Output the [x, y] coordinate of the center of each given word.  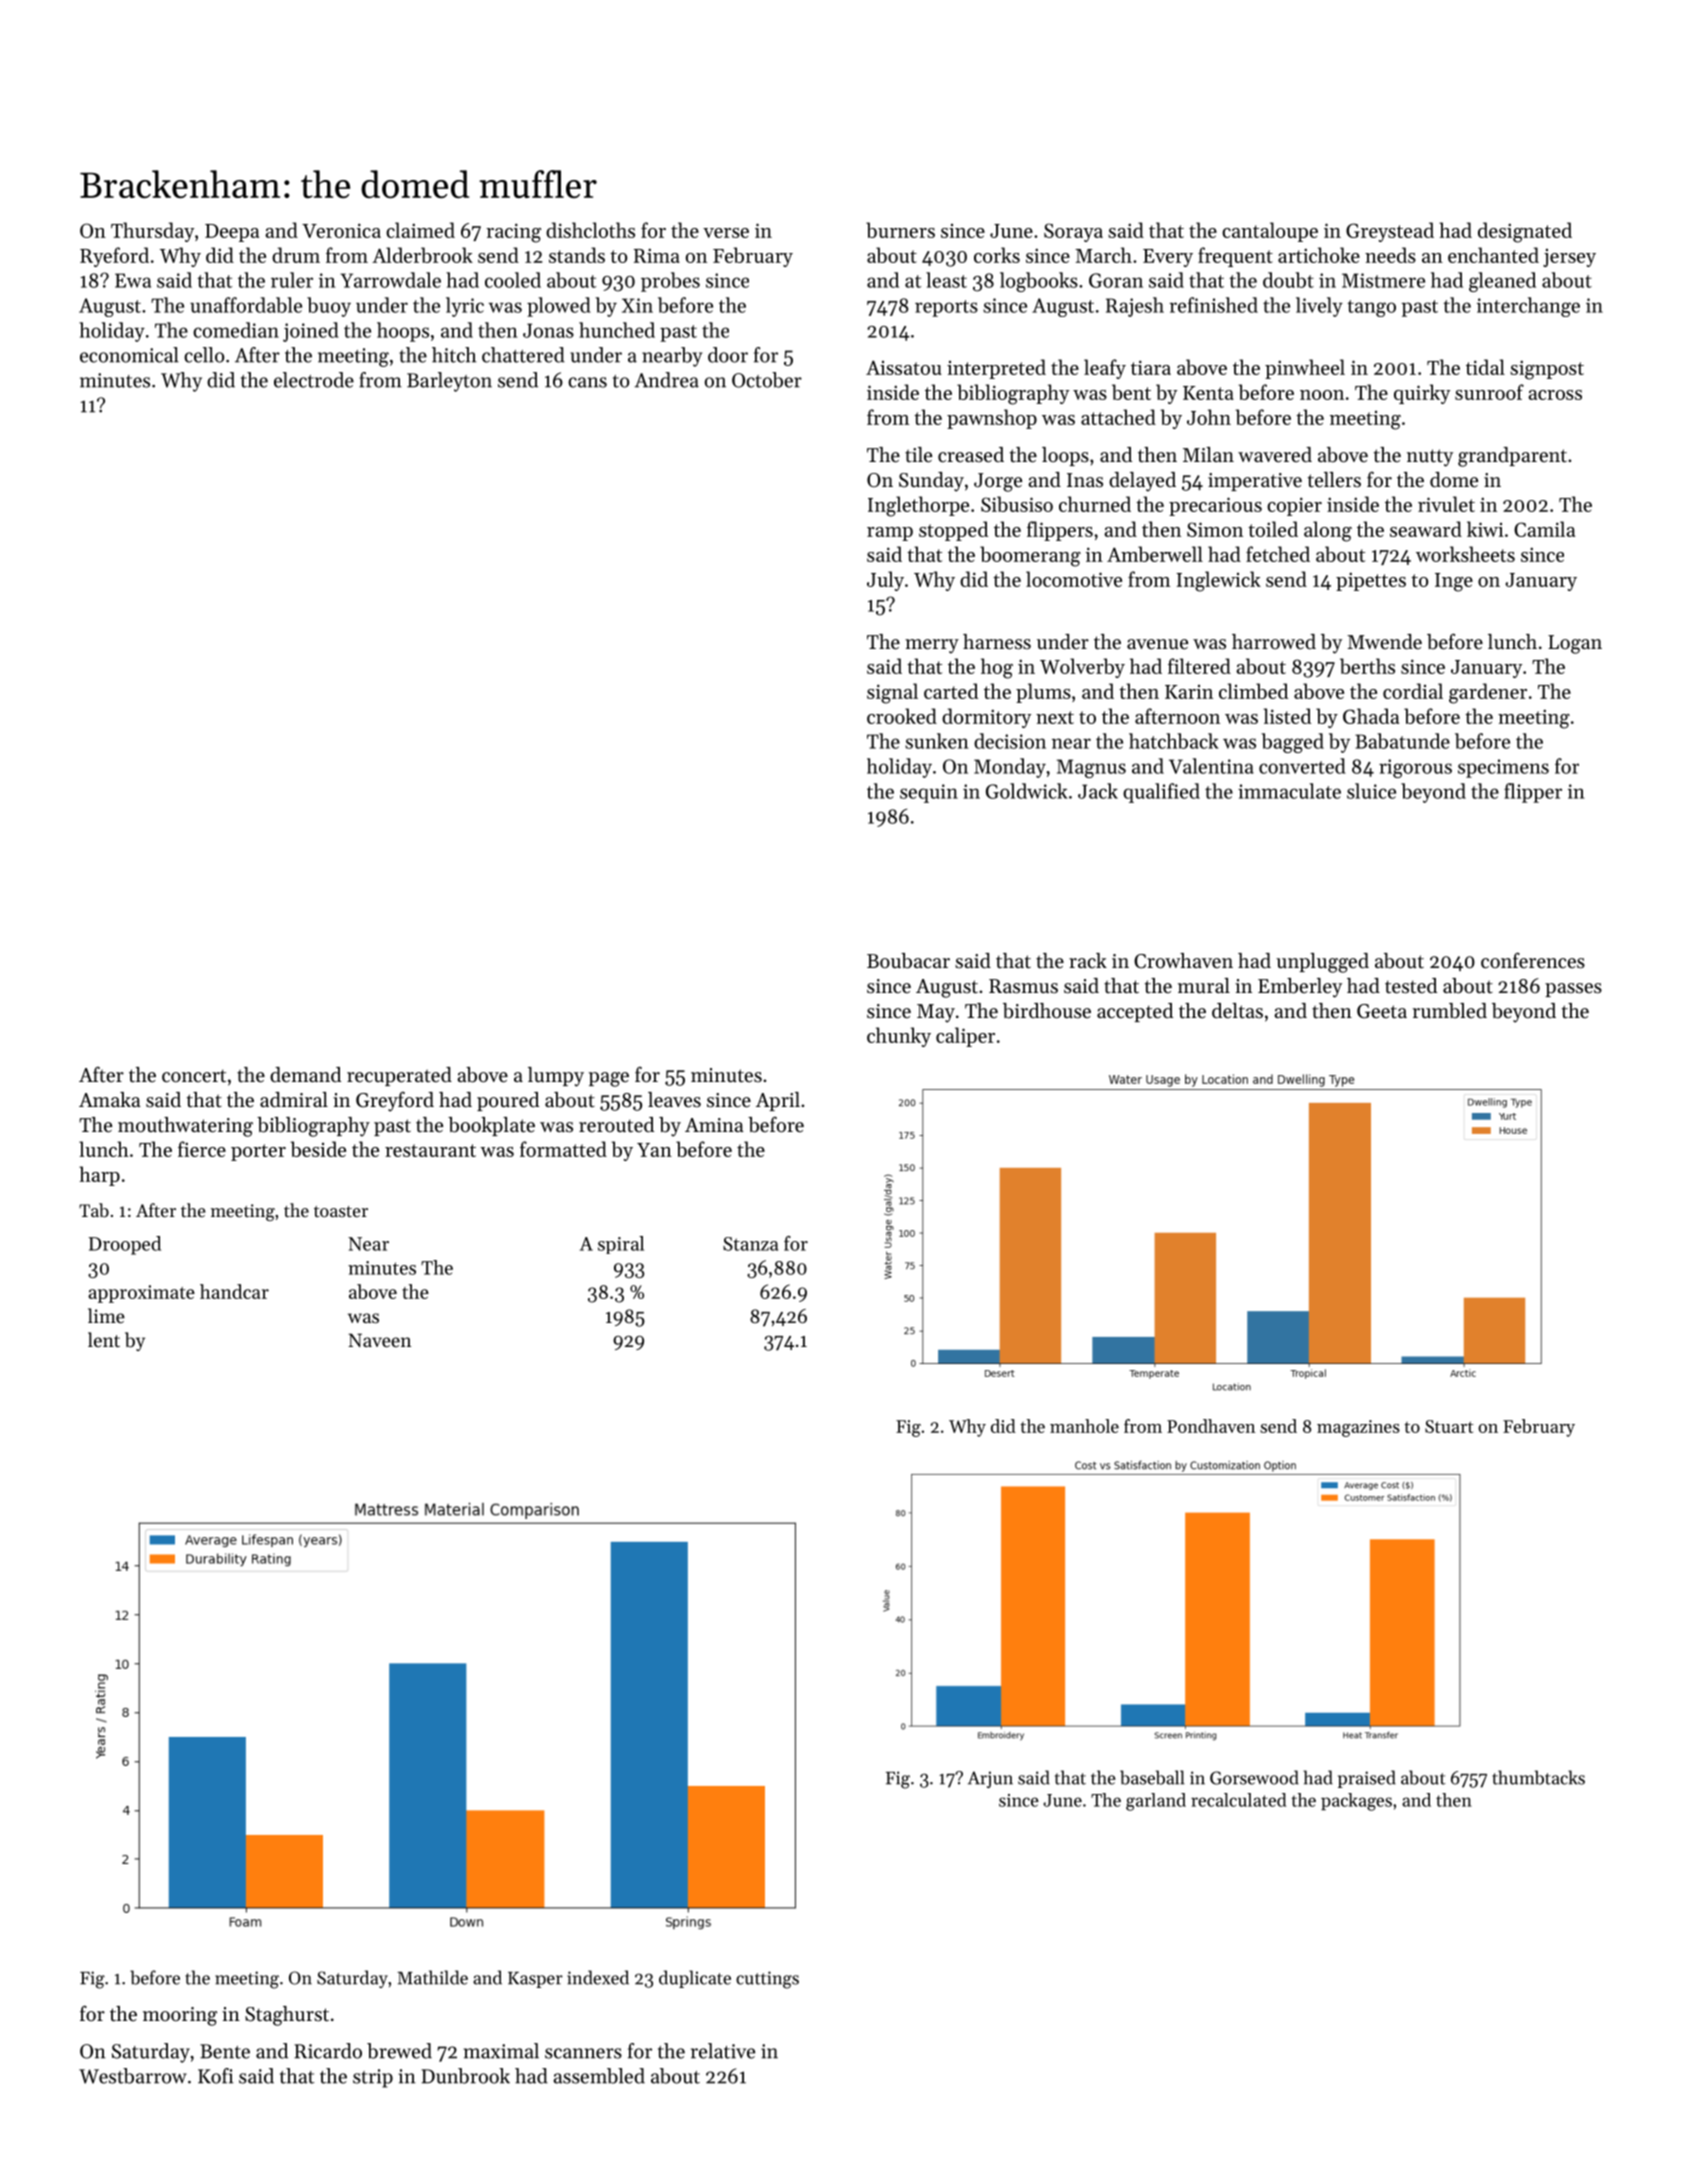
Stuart [1449, 1426]
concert [194, 1076]
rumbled [1450, 1011]
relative [723, 2051]
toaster [341, 1211]
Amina [714, 1125]
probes [670, 282]
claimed [420, 230]
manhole [1084, 1426]
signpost [1547, 370]
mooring [180, 2016]
